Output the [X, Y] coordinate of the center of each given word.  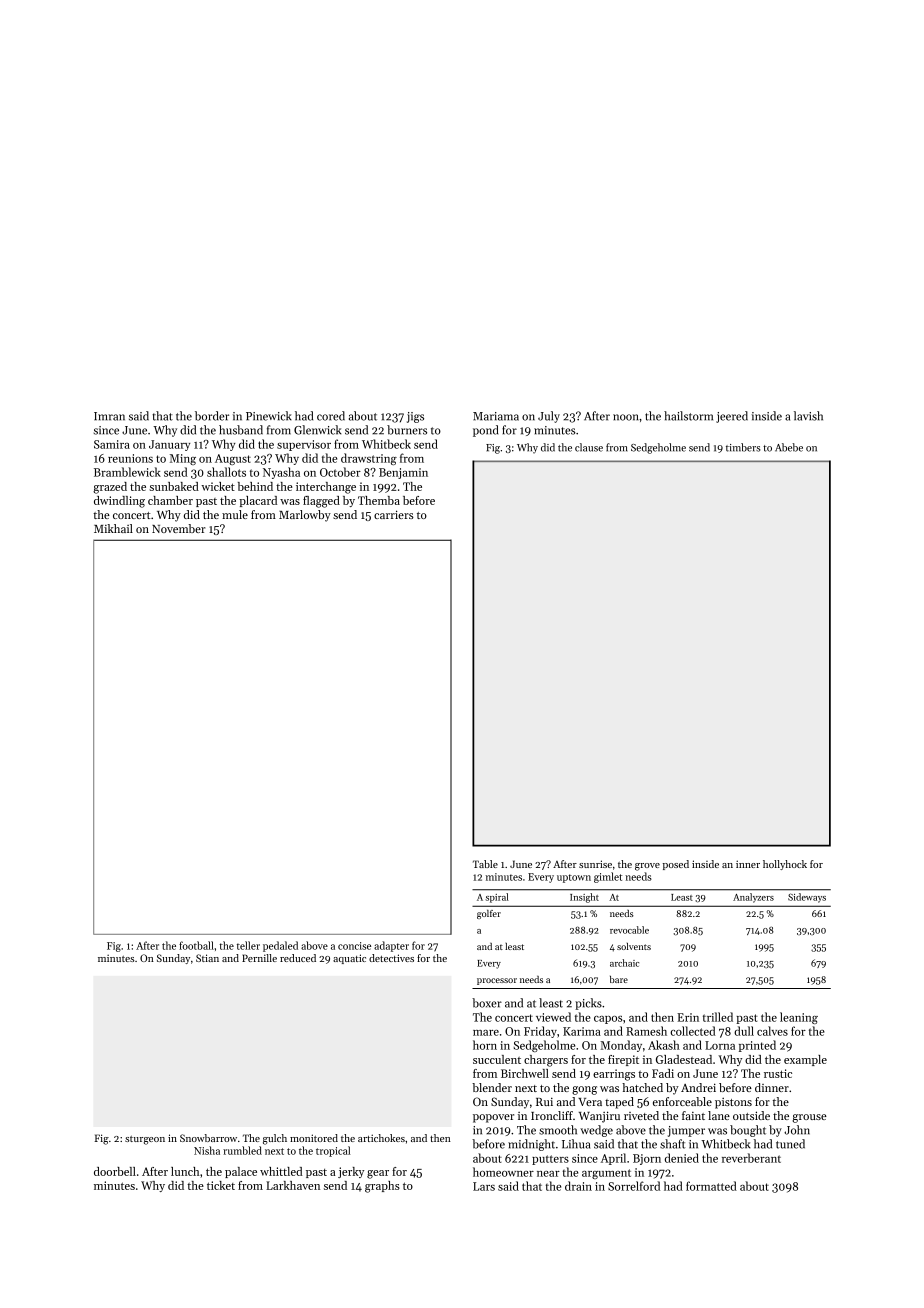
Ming [183, 459]
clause [589, 447]
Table [485, 864]
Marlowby [305, 516]
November [178, 528]
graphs [382, 1187]
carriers [394, 514]
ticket [221, 1185]
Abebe [789, 447]
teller [248, 945]
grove [647, 867]
